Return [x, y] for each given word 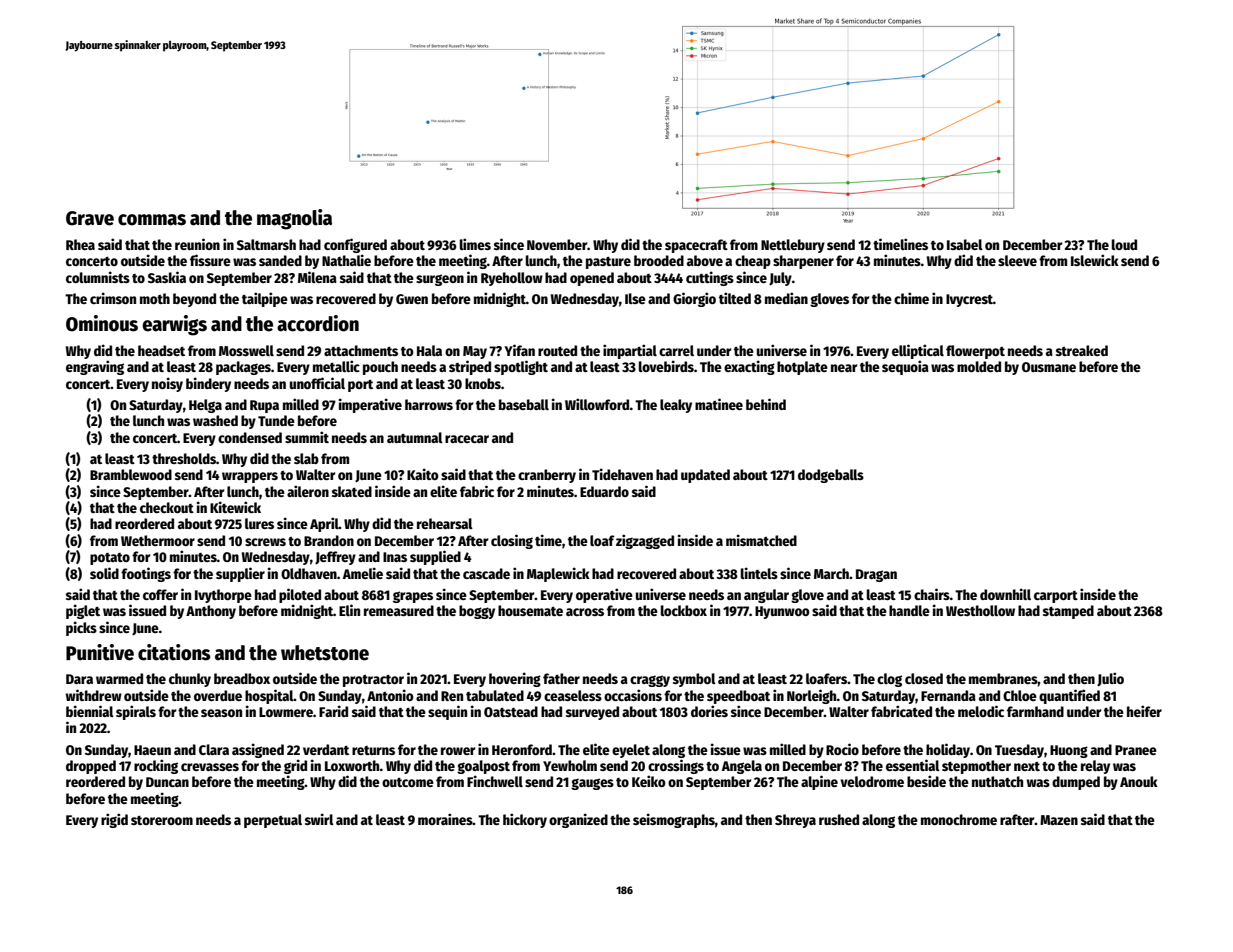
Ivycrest [969, 300]
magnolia [294, 219]
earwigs [174, 325]
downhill [1005, 594]
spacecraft [696, 246]
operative [604, 595]
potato [110, 559]
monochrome [959, 819]
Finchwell [495, 781]
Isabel [965, 244]
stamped [1068, 612]
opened [592, 279]
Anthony [211, 612]
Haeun [152, 750]
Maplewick [558, 574]
